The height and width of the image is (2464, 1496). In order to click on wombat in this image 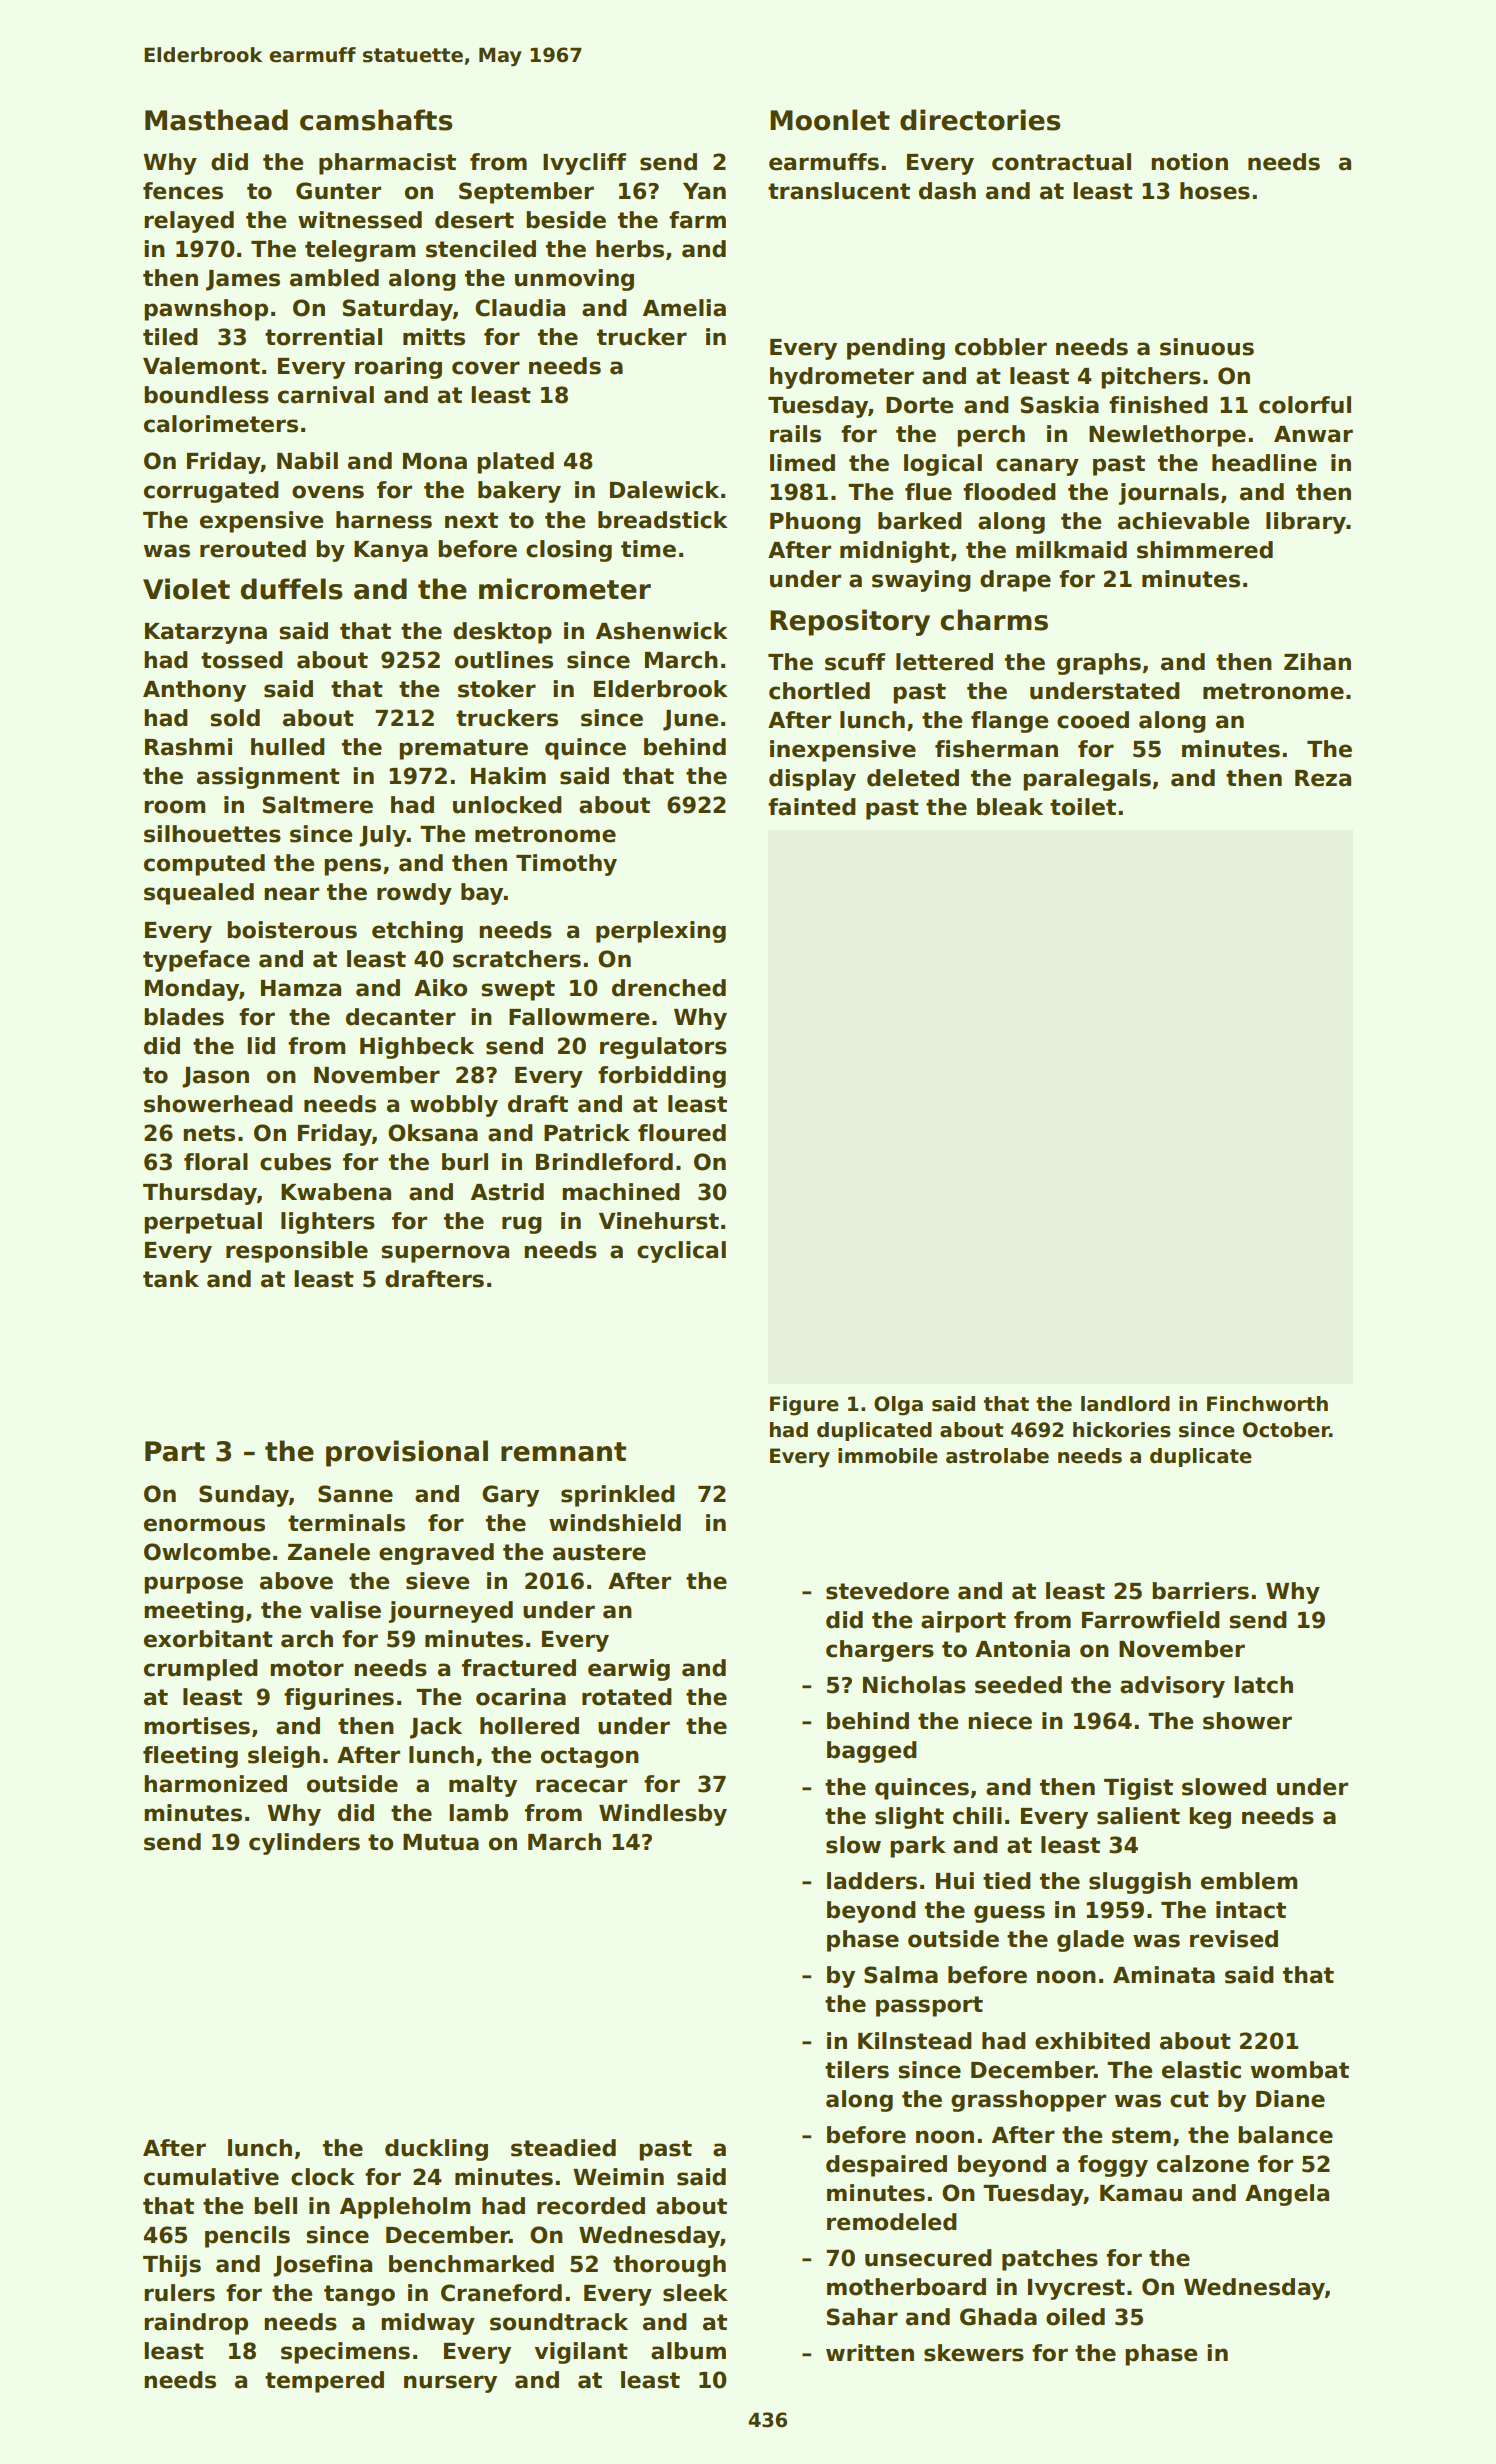, I will do `click(1300, 2070)`.
